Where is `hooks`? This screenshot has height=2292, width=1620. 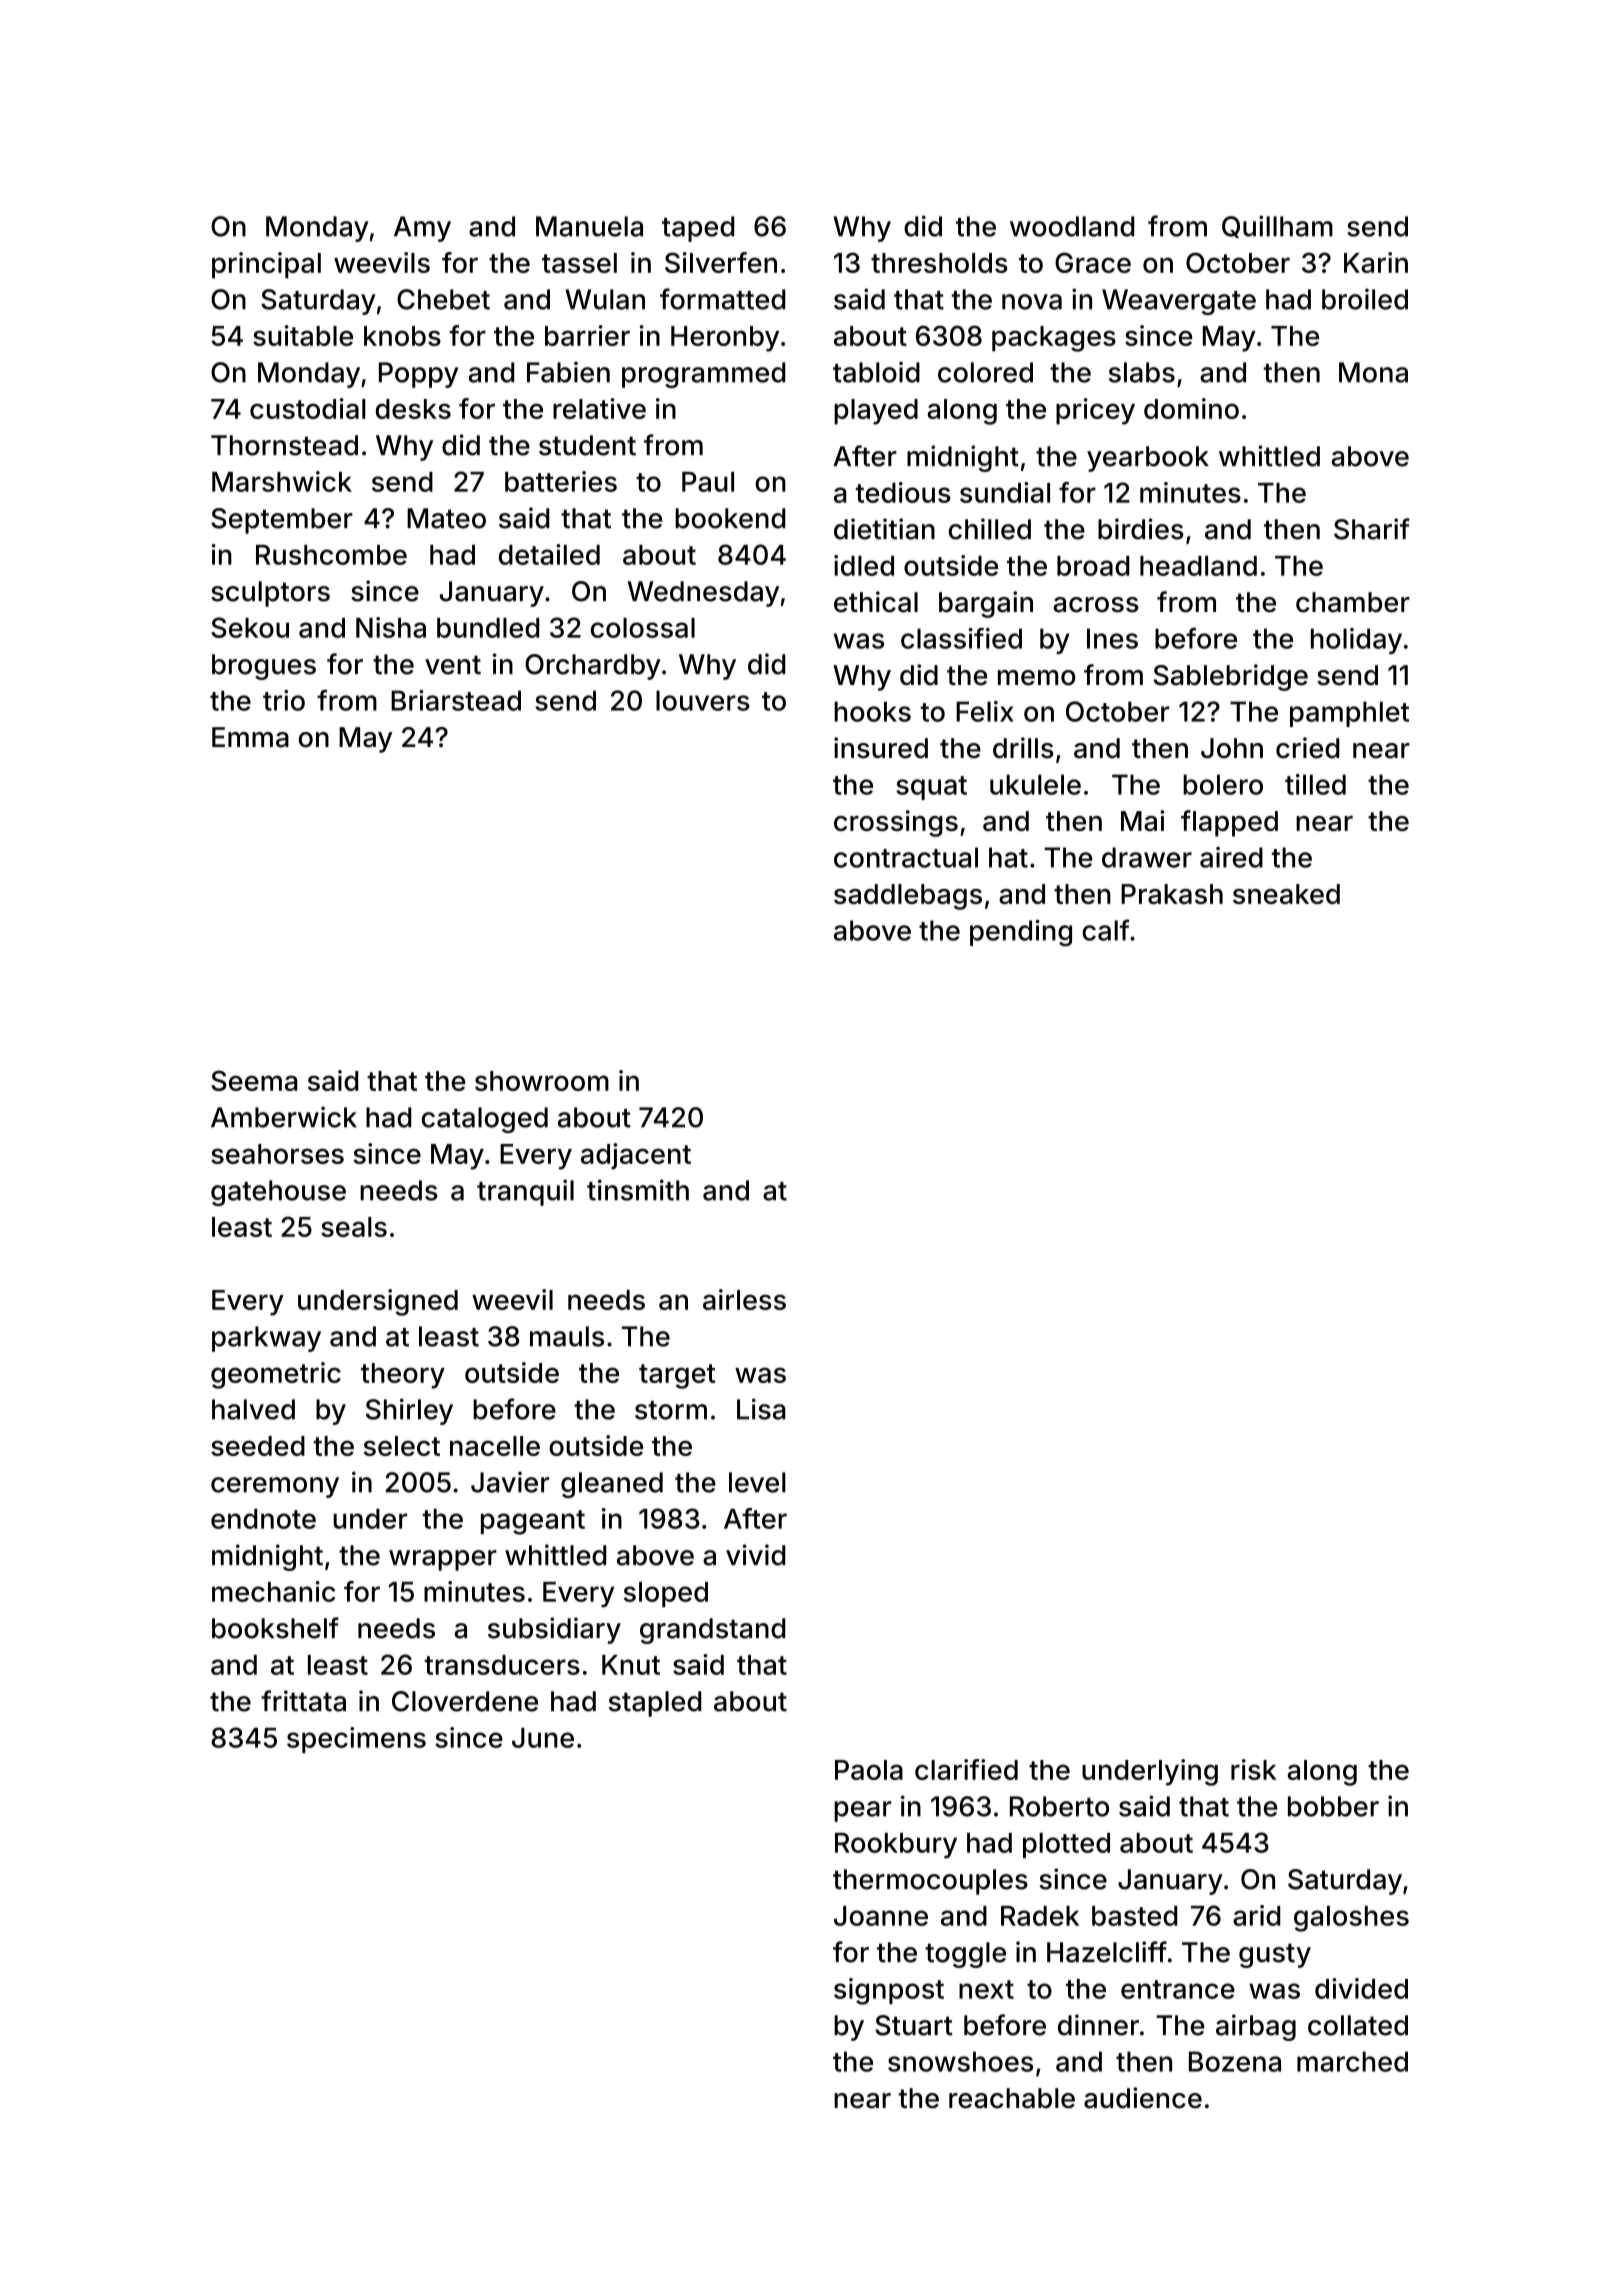
hooks is located at coordinates (872, 711).
